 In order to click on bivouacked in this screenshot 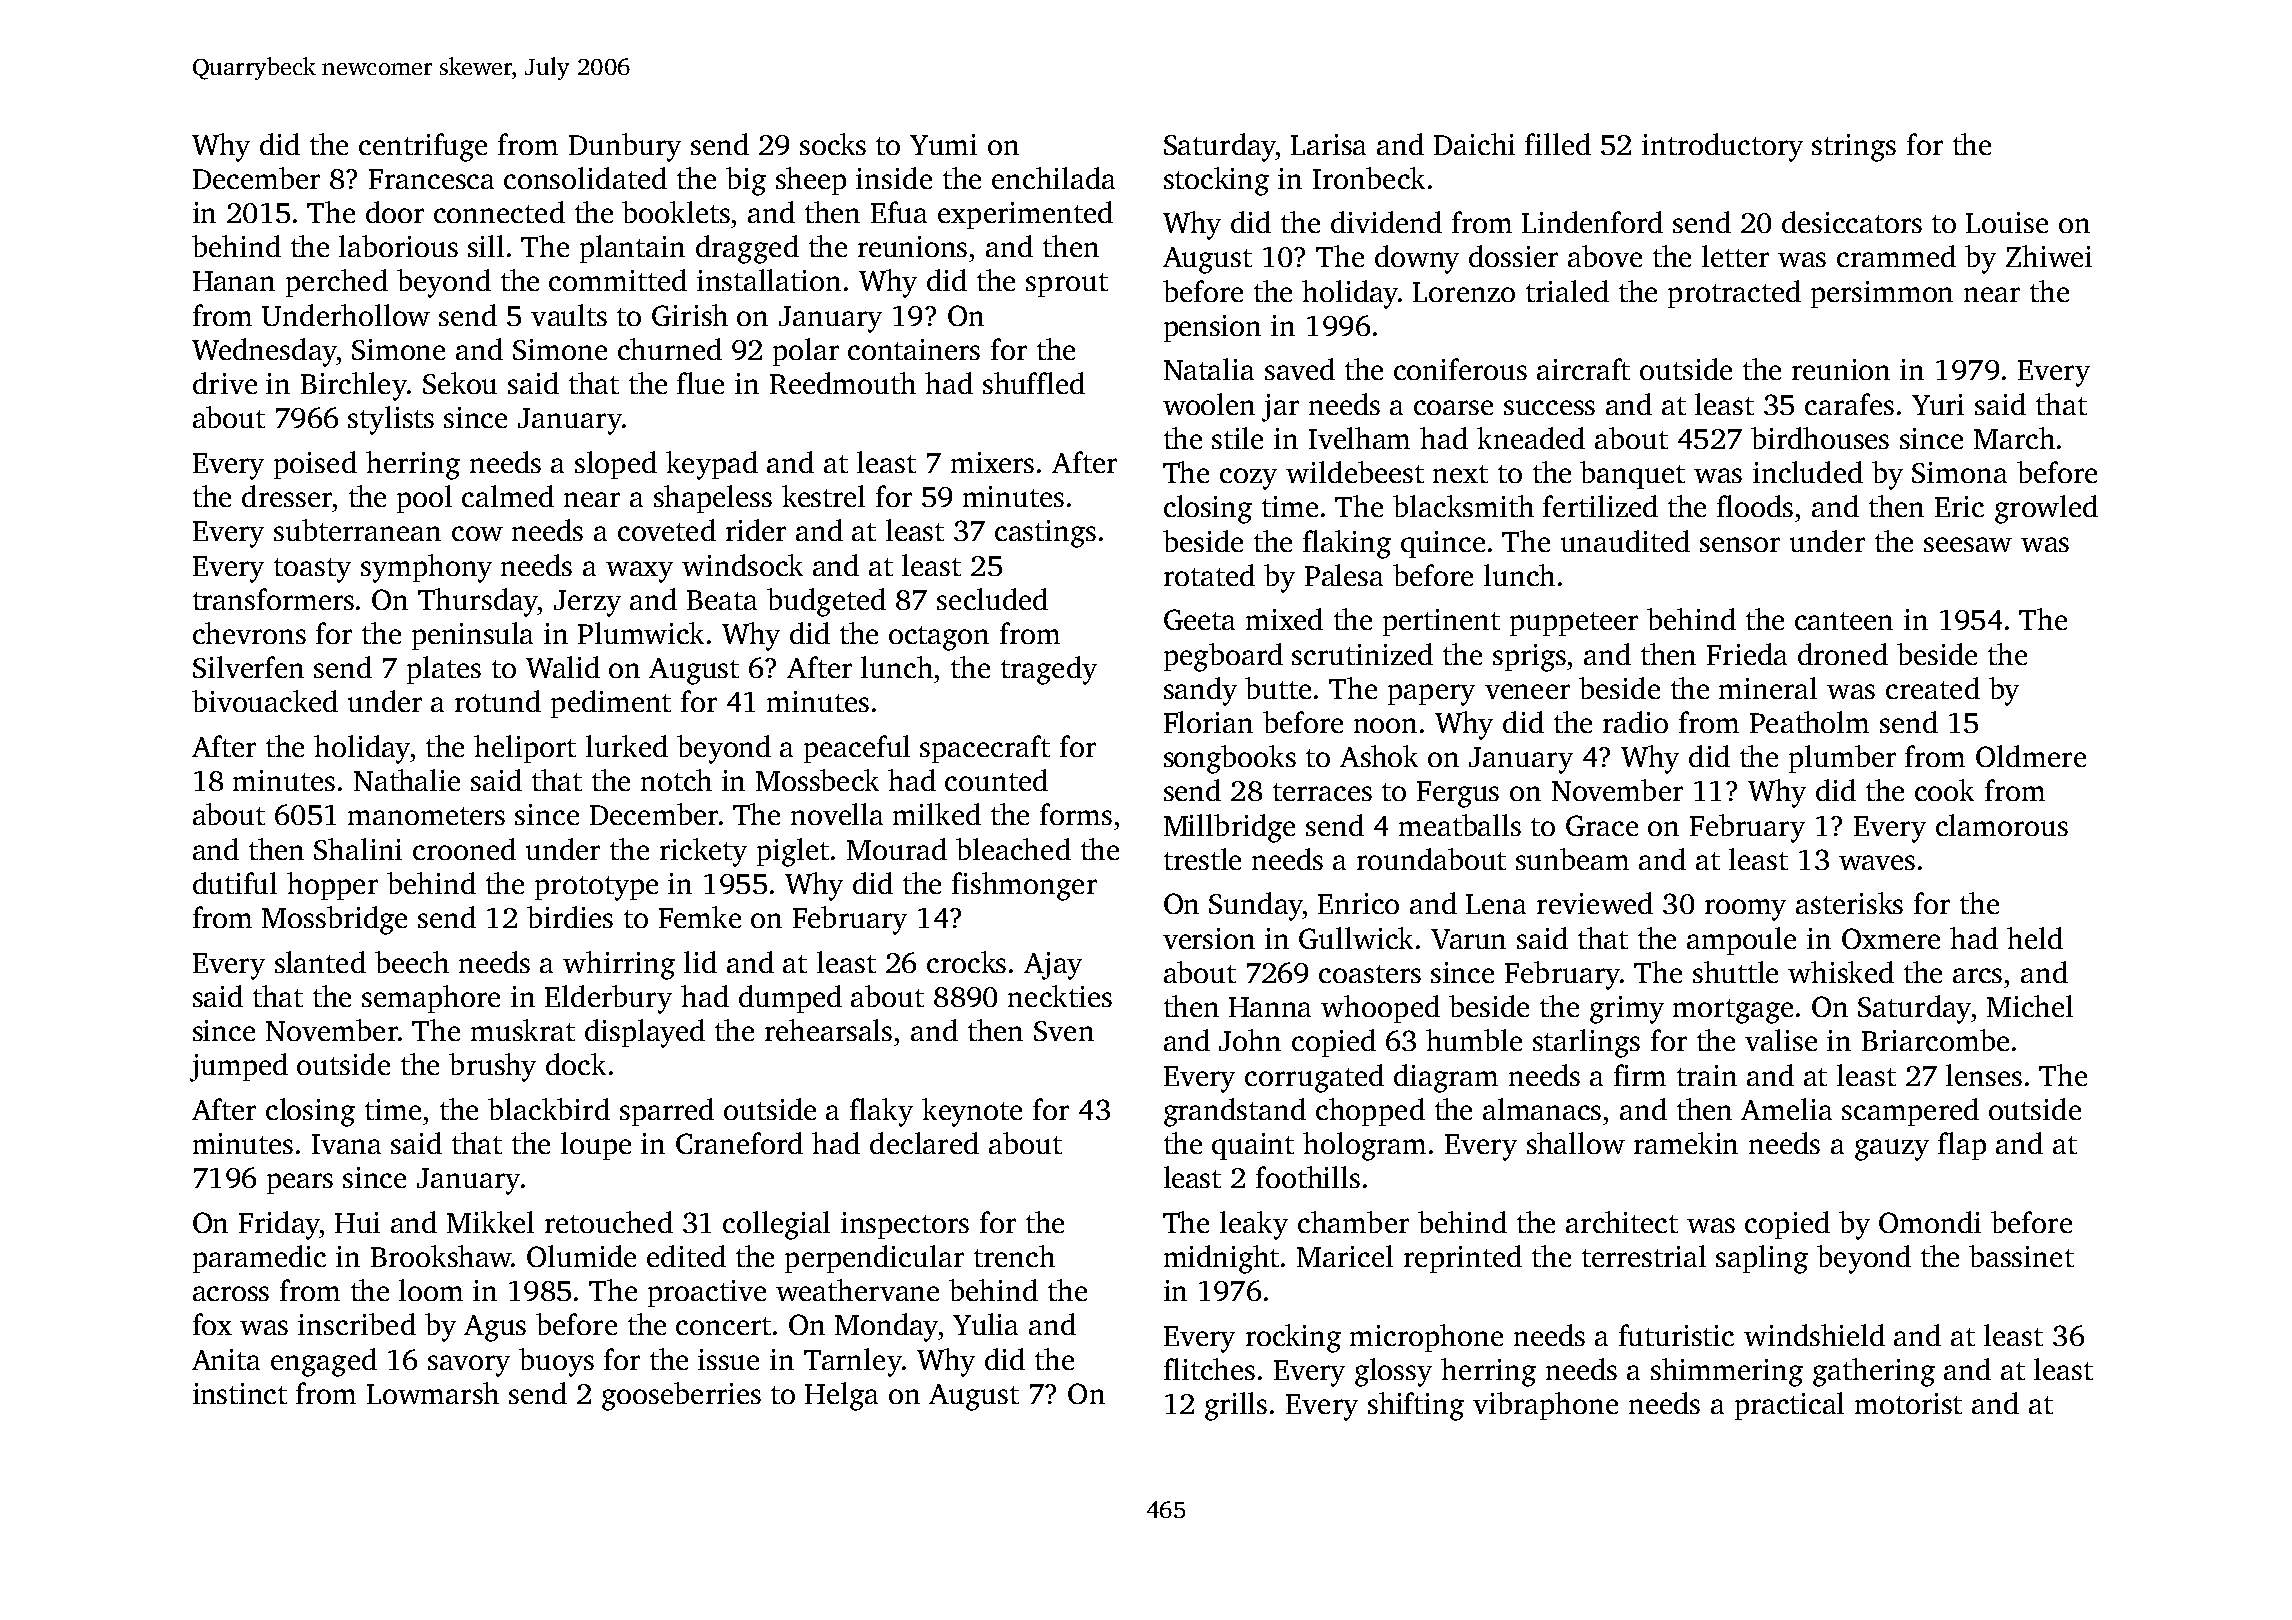, I will do `click(265, 701)`.
